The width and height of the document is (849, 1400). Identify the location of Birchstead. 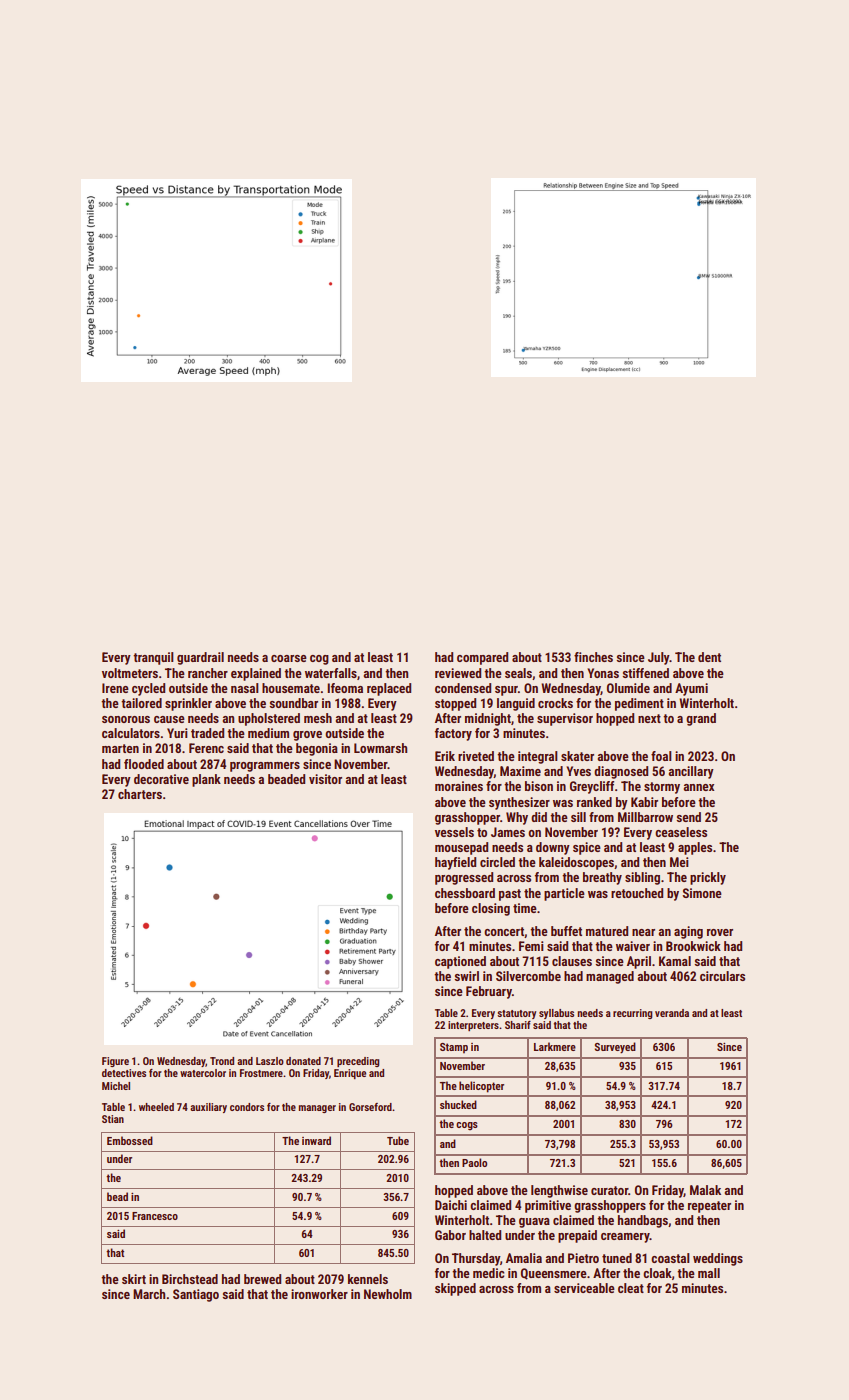
(190, 1279).
